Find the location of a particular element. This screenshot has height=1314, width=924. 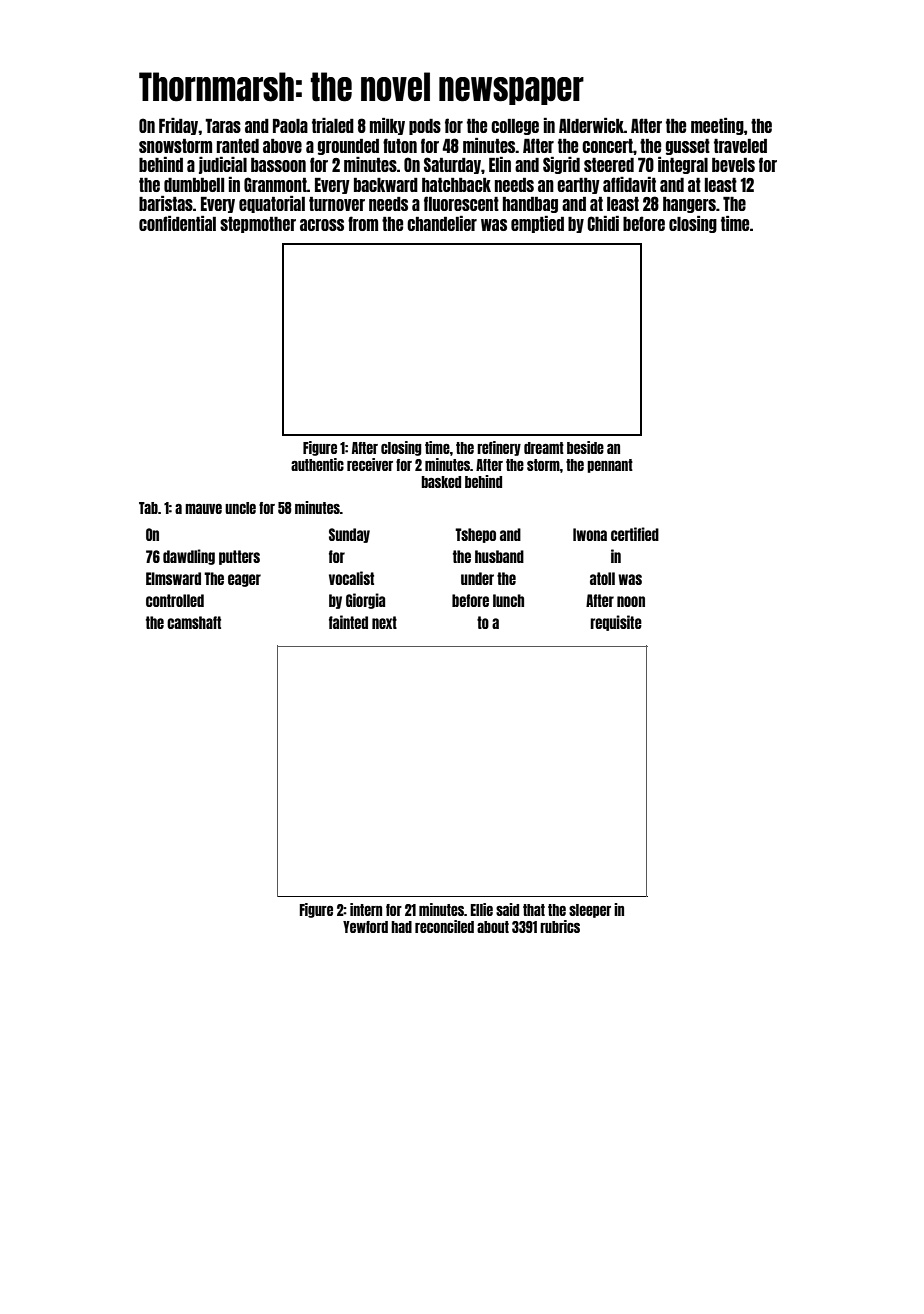

meeting is located at coordinates (717, 126).
